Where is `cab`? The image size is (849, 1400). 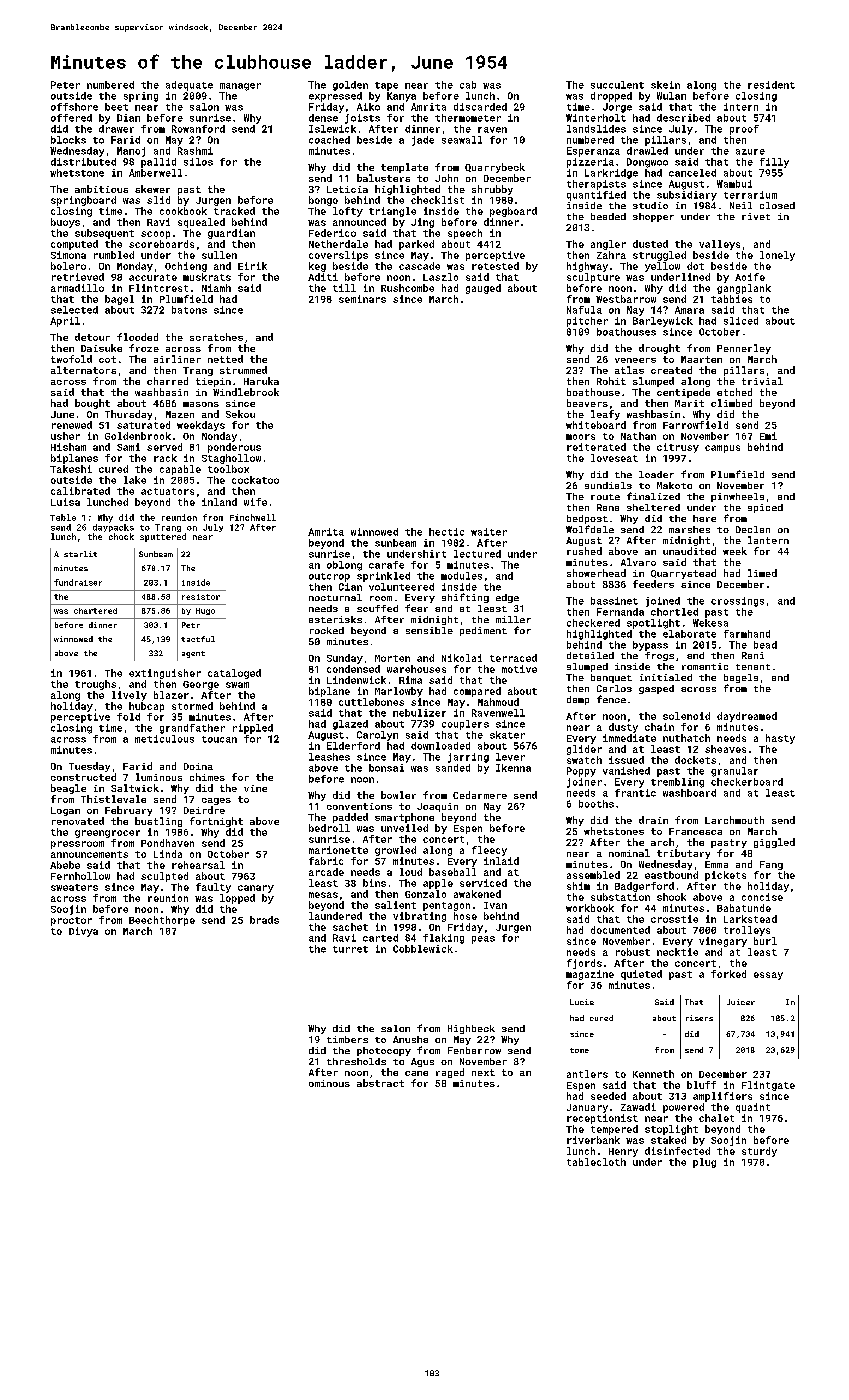
cab is located at coordinates (468, 85).
